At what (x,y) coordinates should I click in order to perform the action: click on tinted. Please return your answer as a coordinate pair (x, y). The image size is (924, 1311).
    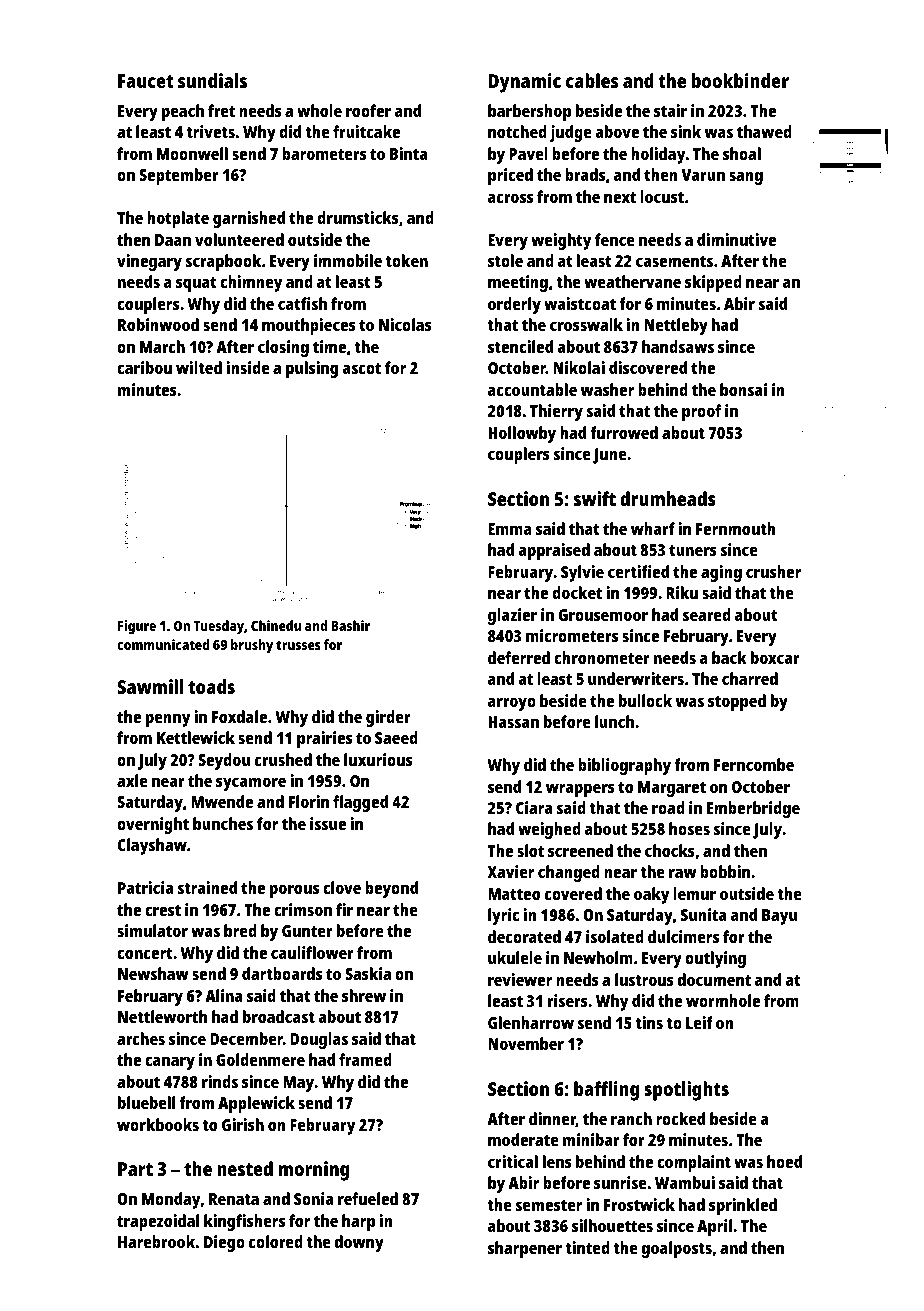
    Looking at the image, I should click on (587, 1247).
